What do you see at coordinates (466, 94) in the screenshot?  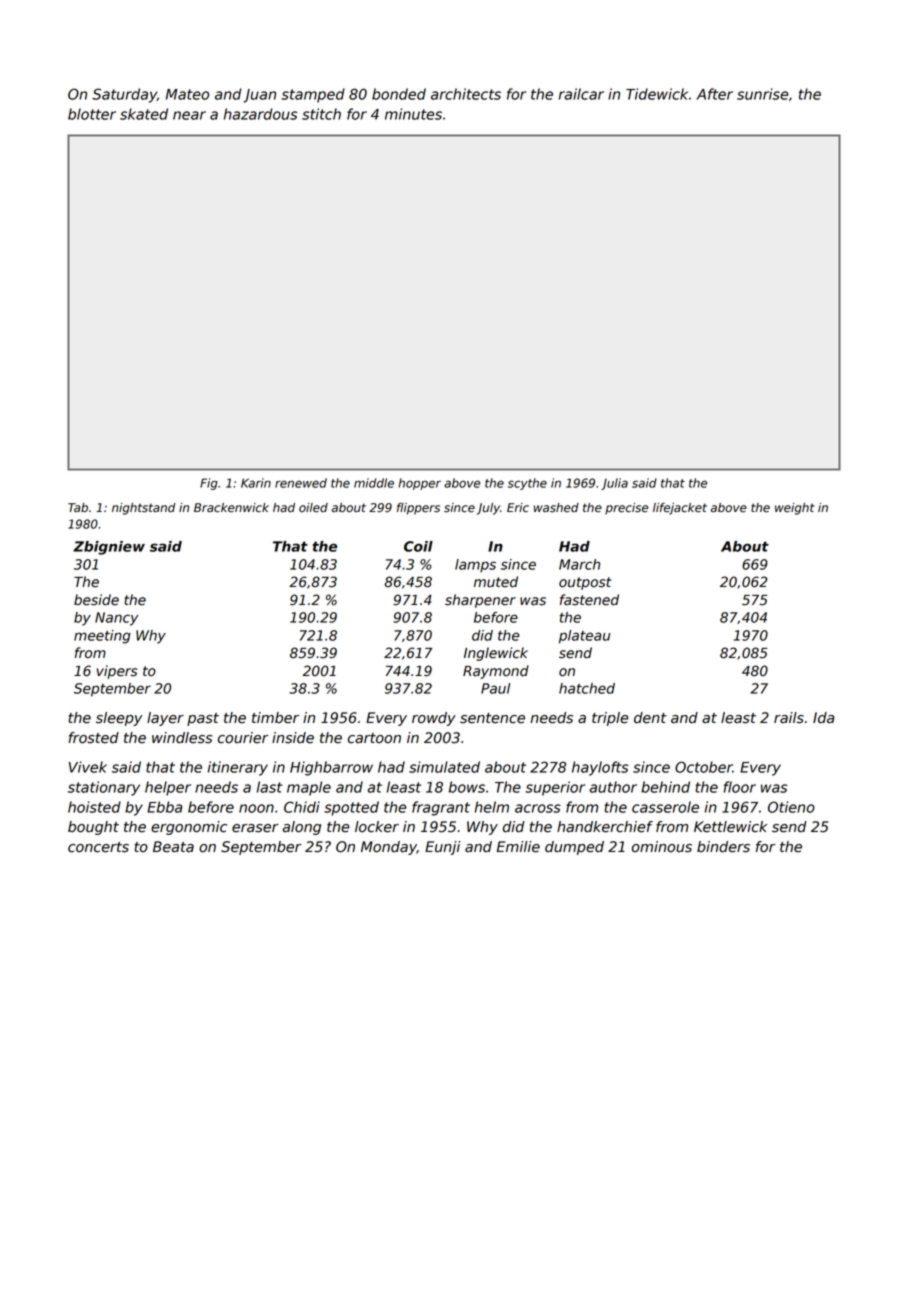 I see `architects` at bounding box center [466, 94].
